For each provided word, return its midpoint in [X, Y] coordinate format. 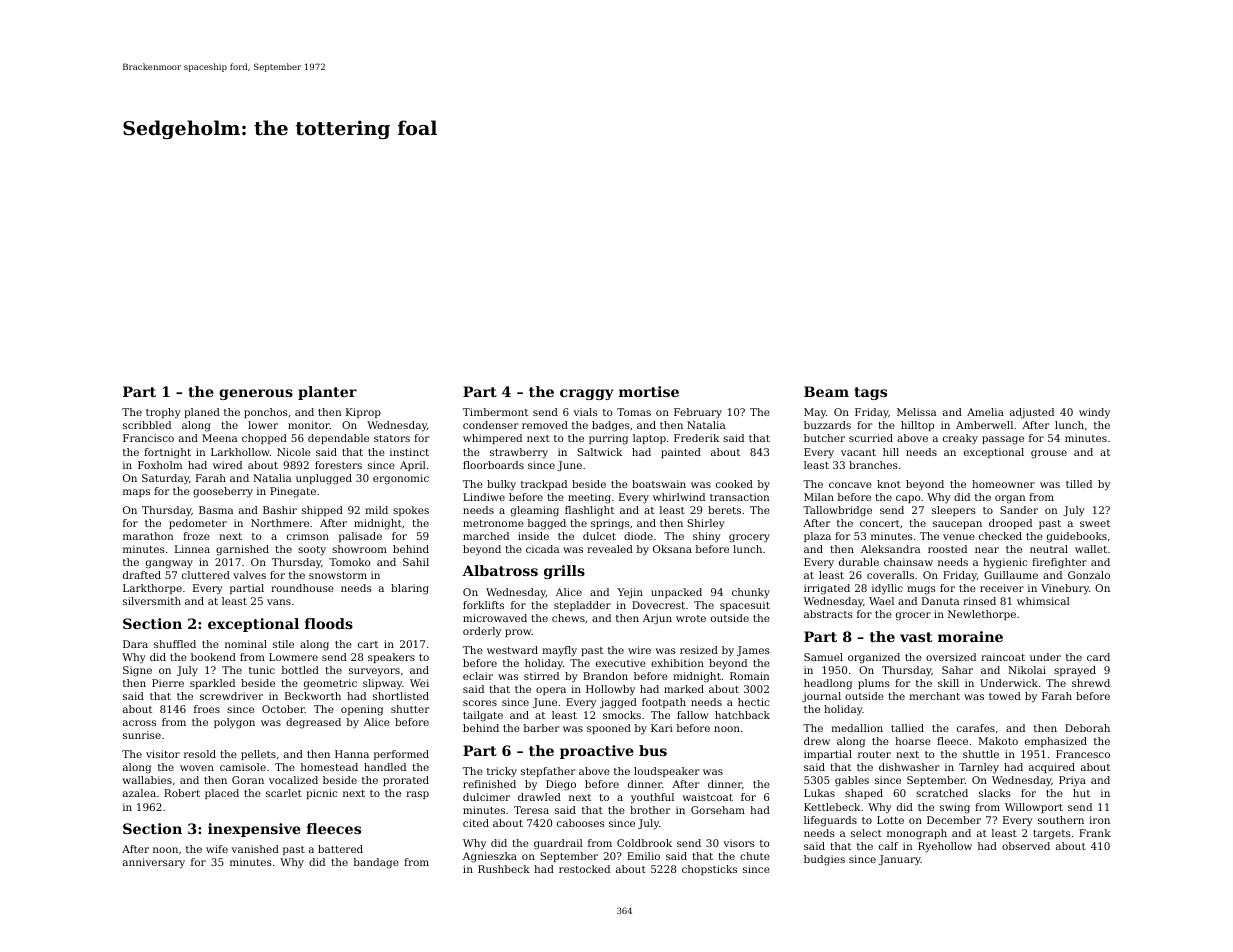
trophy [163, 413]
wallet [1091, 549]
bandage [376, 863]
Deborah [1087, 728]
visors [739, 843]
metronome [493, 523]
